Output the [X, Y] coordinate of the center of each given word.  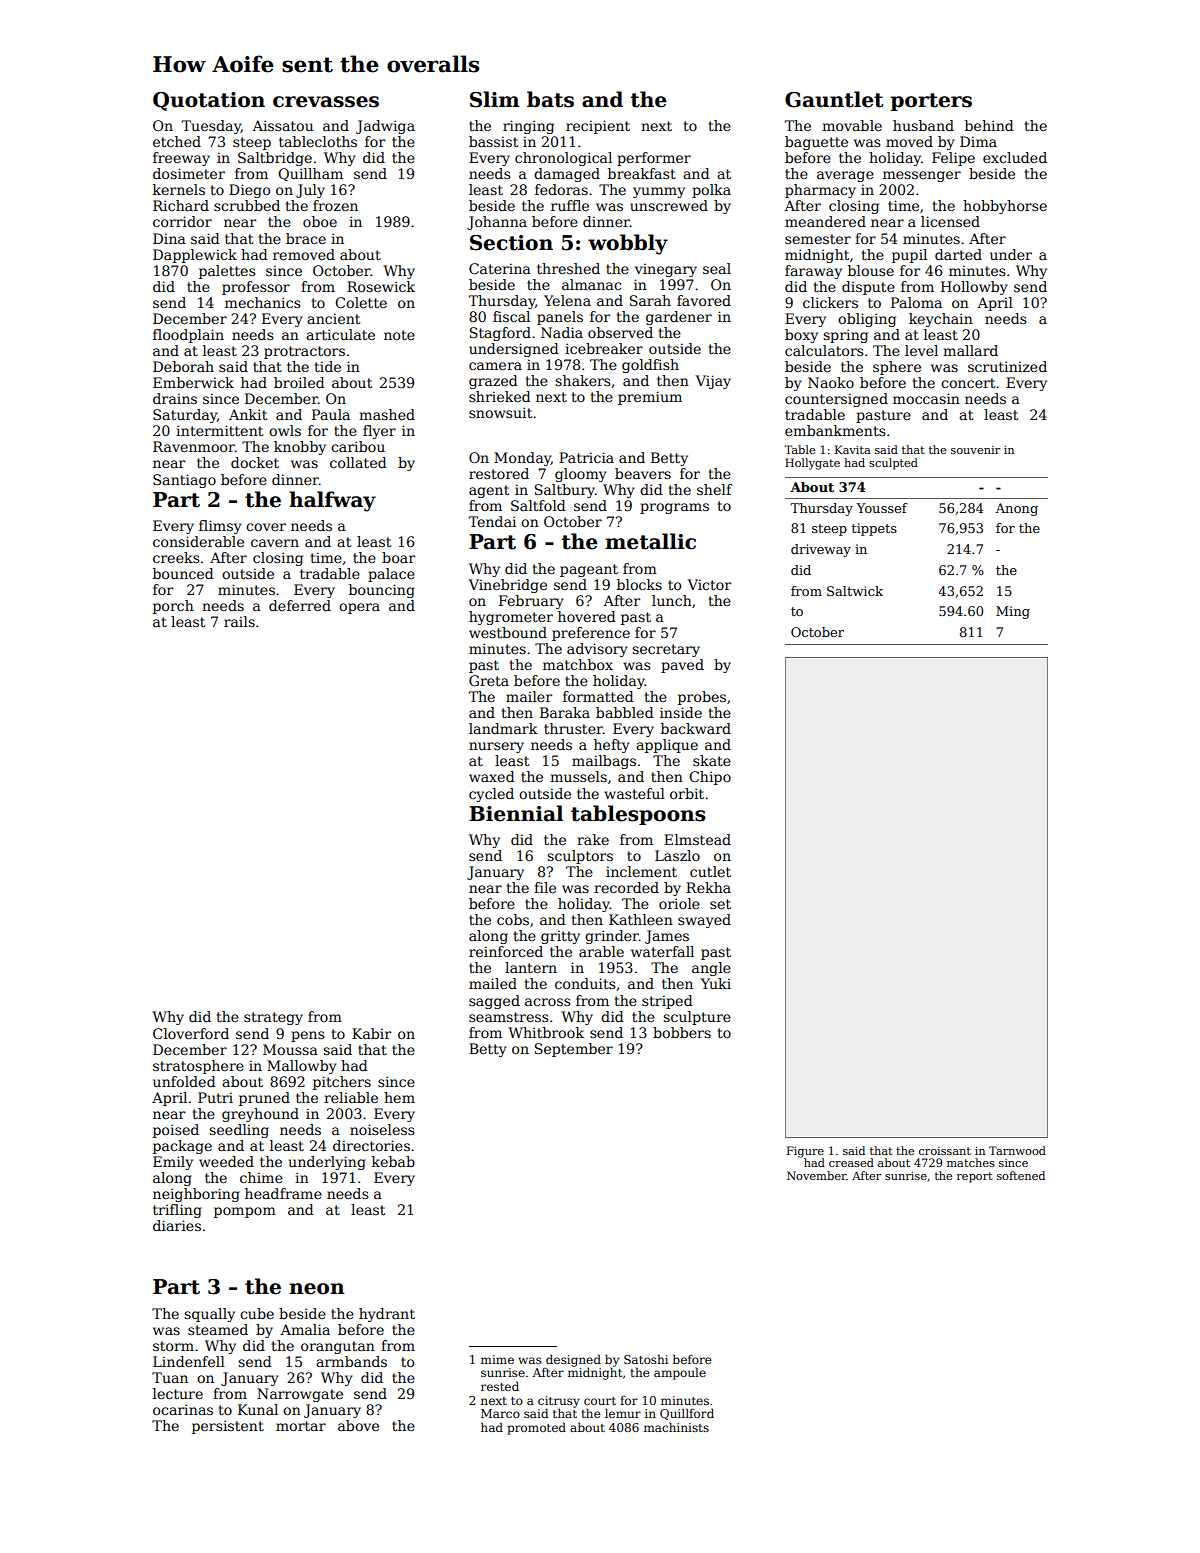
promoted [536, 1428]
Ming [1013, 612]
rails [239, 621]
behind [989, 125]
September [574, 1050]
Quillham [310, 174]
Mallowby [302, 1067]
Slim [495, 99]
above [358, 1425]
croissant [945, 1151]
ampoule [680, 1373]
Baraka [565, 712]
